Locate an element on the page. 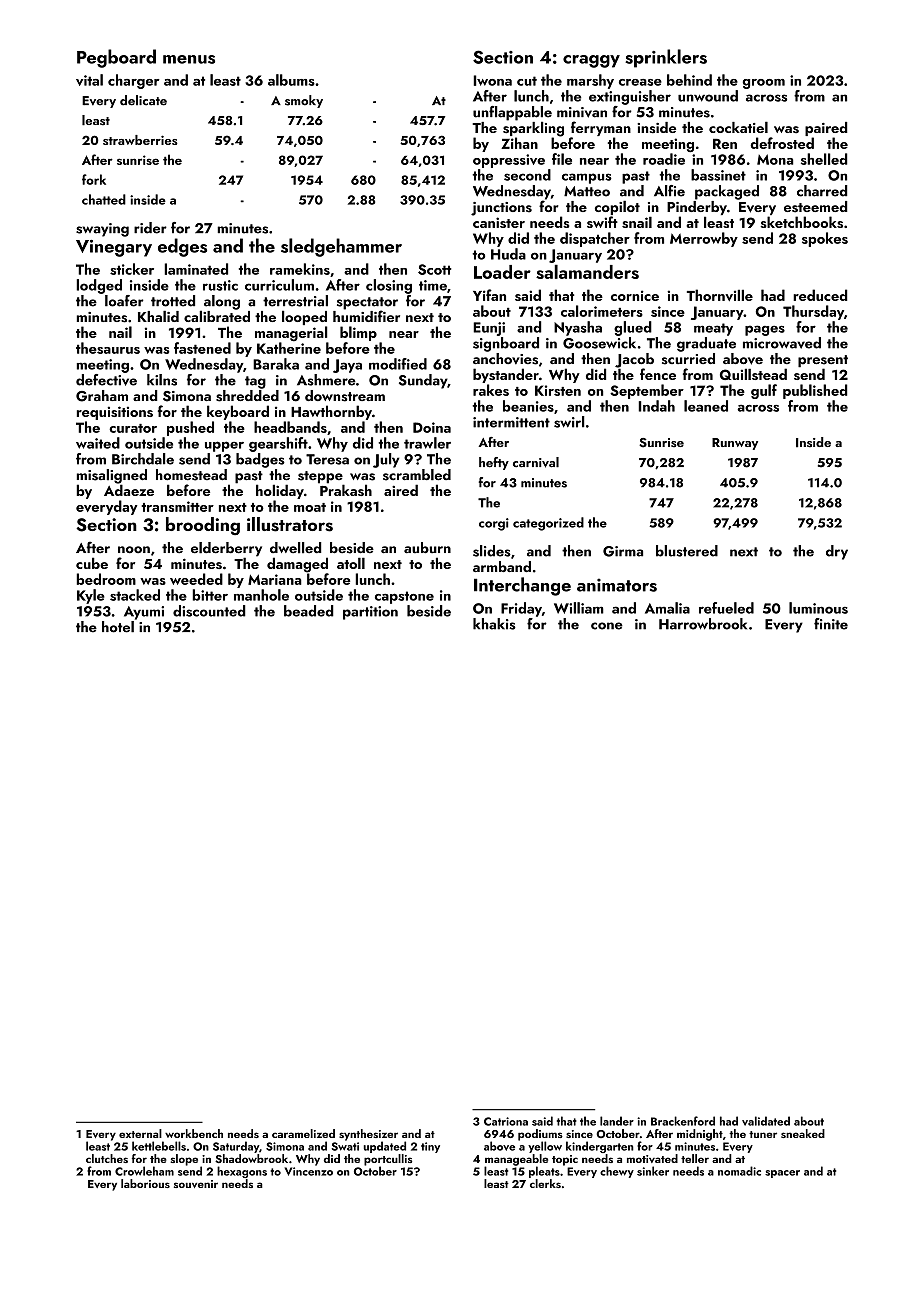 The image size is (924, 1308). refueled is located at coordinates (726, 608).
